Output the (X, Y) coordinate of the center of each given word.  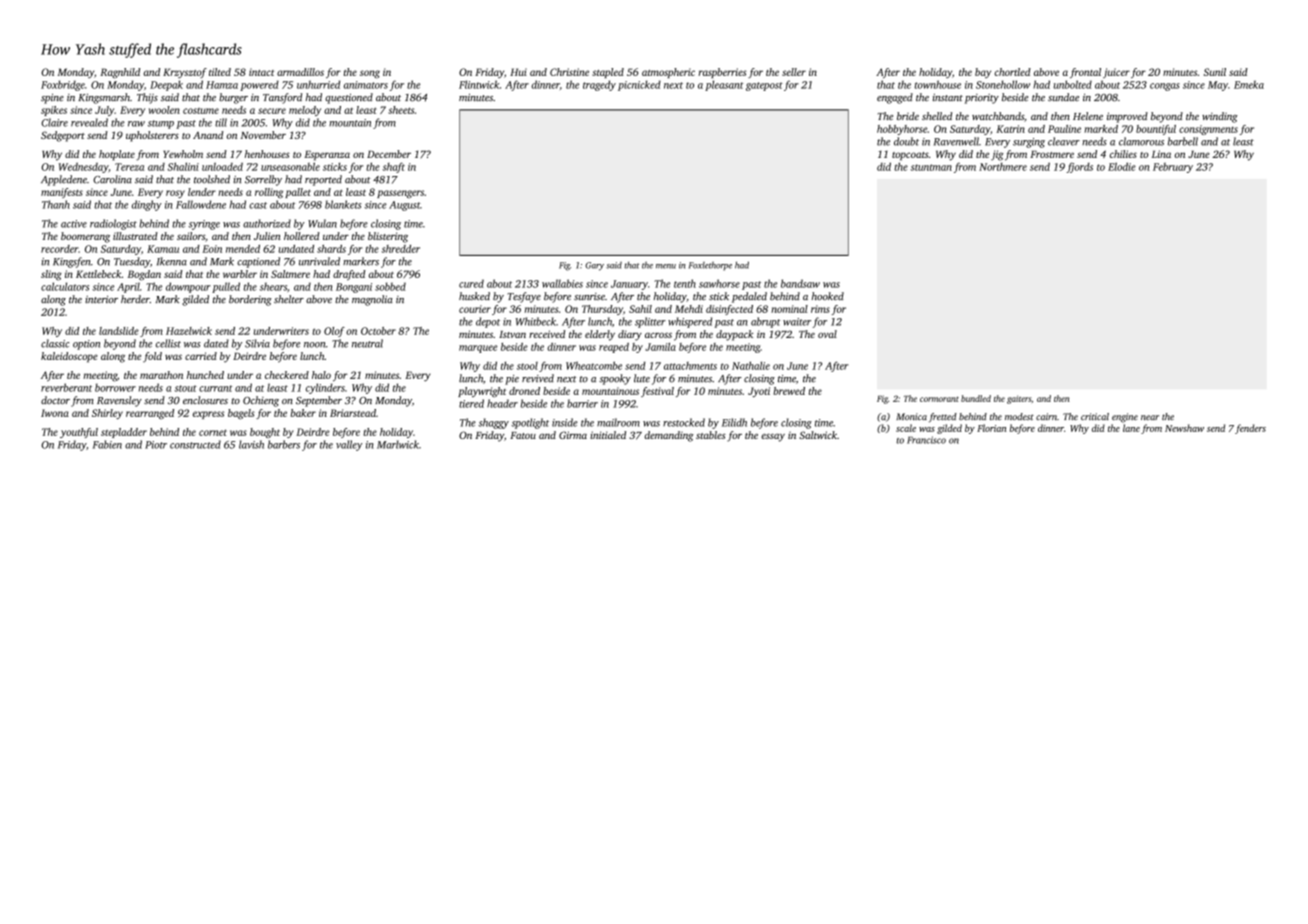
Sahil (640, 309)
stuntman (931, 167)
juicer (1116, 73)
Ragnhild (120, 73)
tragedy (599, 85)
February (1173, 168)
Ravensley (119, 401)
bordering (250, 300)
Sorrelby (263, 180)
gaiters (1019, 399)
